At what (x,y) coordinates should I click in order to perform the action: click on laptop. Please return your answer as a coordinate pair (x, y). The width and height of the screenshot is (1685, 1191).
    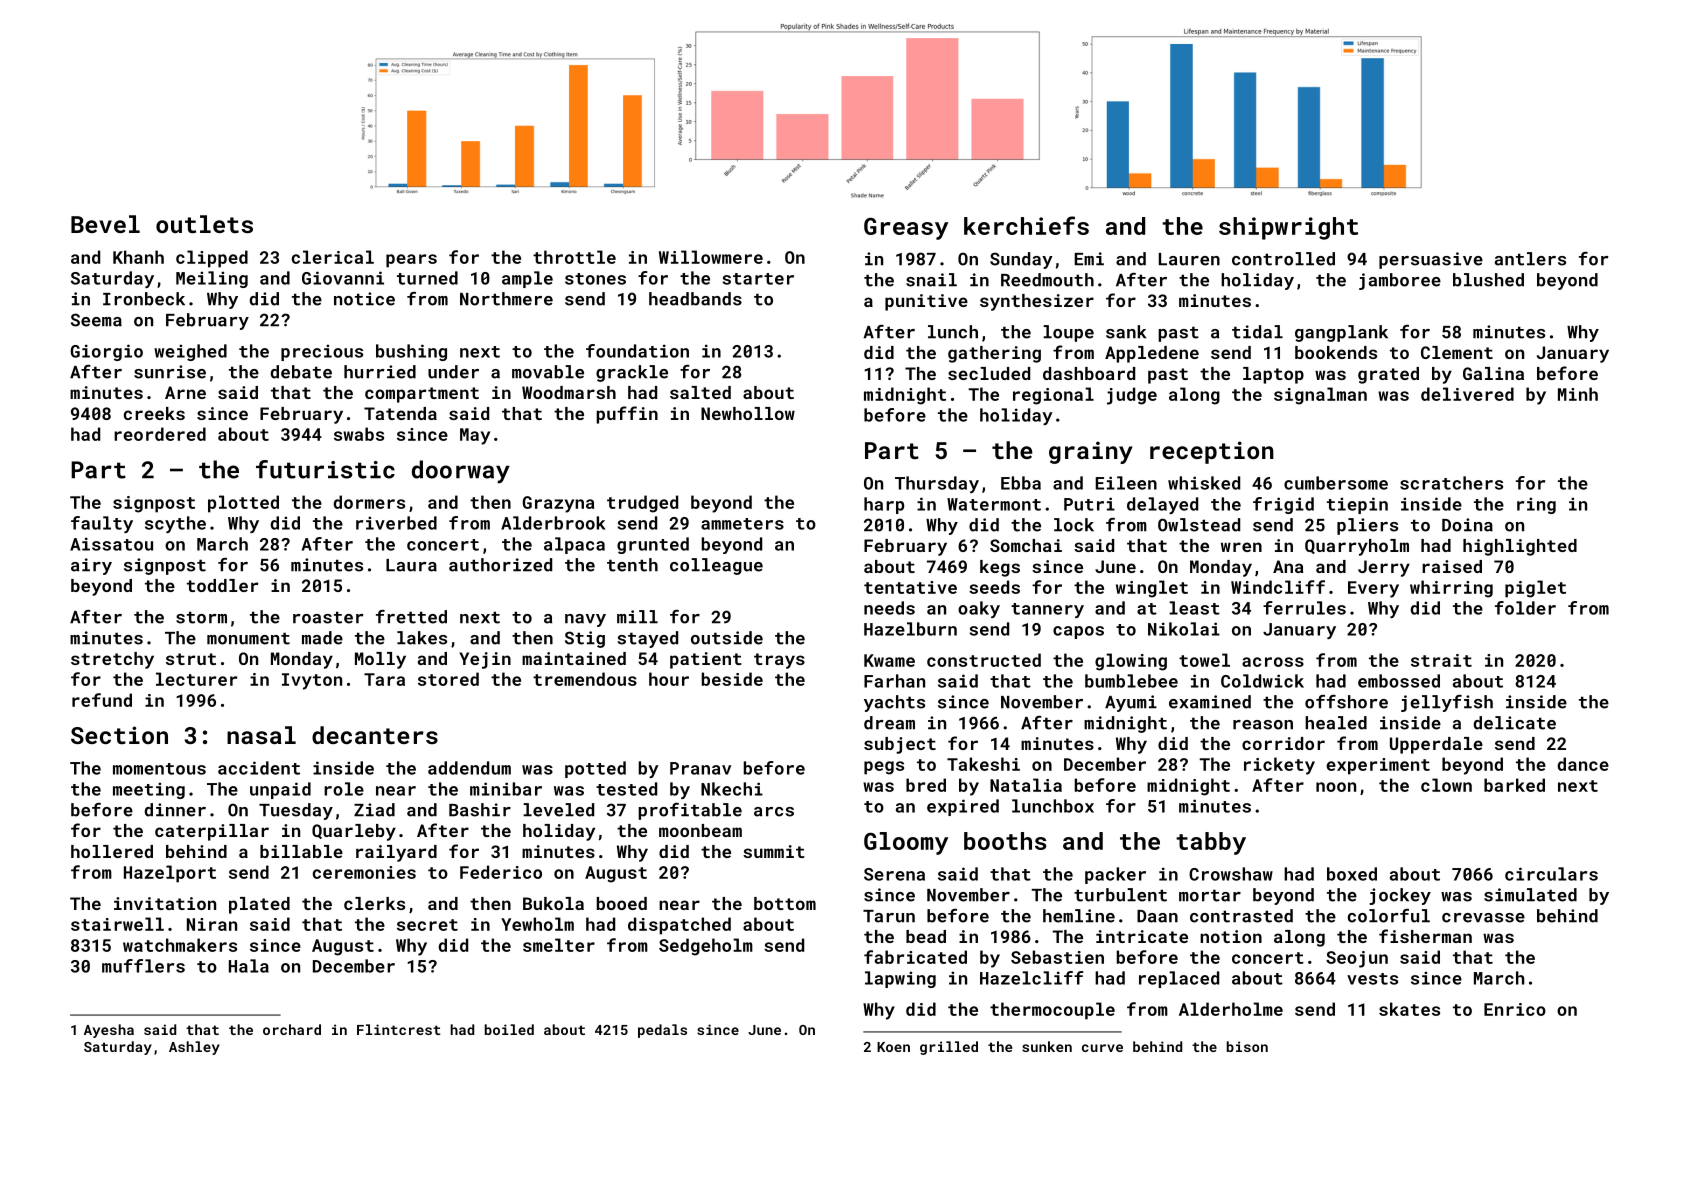
    Looking at the image, I should click on (1273, 375).
